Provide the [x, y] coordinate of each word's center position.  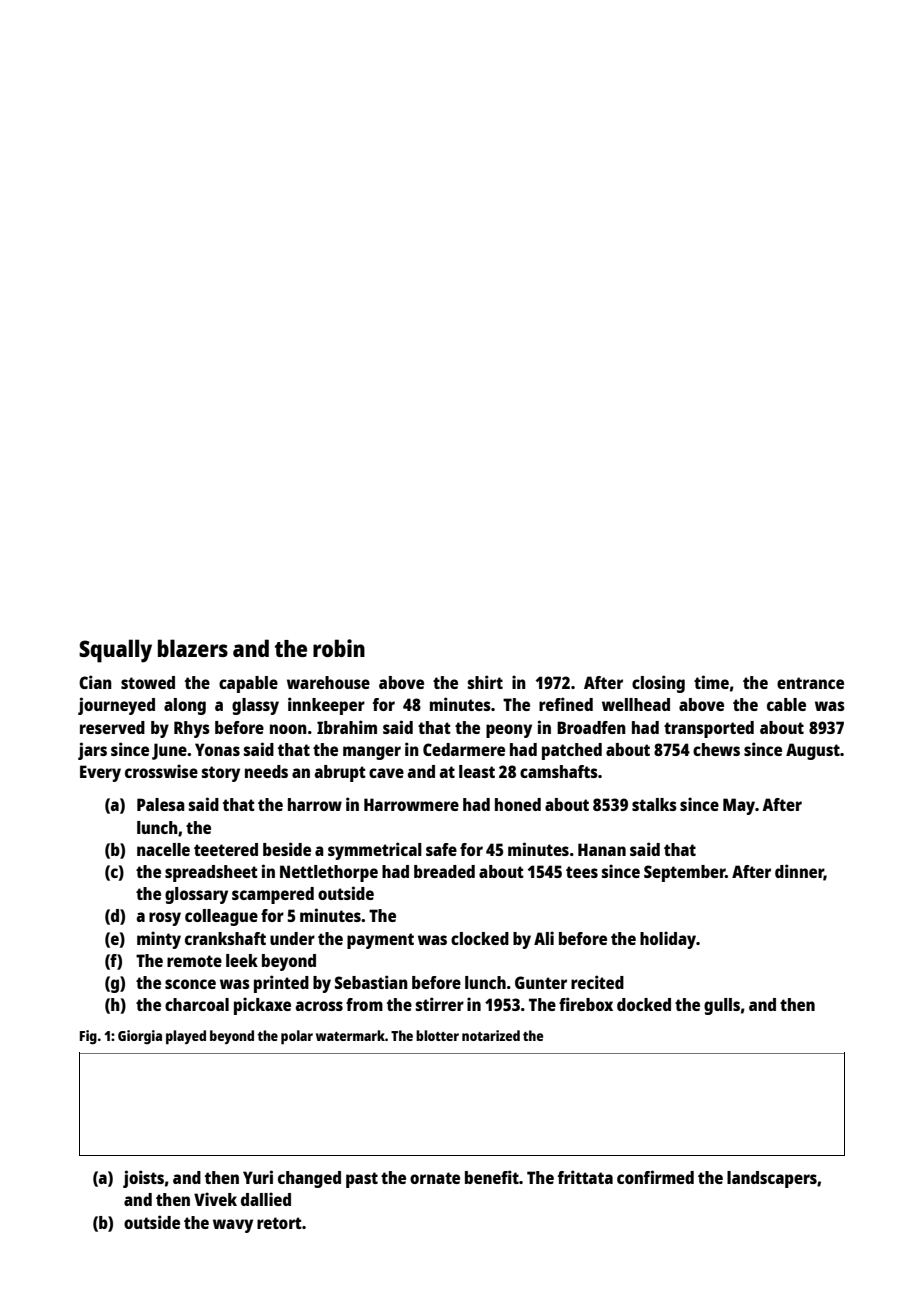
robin [339, 648]
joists [143, 1179]
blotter [437, 1035]
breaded [444, 871]
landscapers [772, 1179]
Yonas [217, 749]
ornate [435, 1178]
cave [386, 773]
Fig [88, 1037]
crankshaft [225, 938]
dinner [799, 872]
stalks [654, 804]
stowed [148, 682]
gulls [722, 1006]
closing [658, 684]
